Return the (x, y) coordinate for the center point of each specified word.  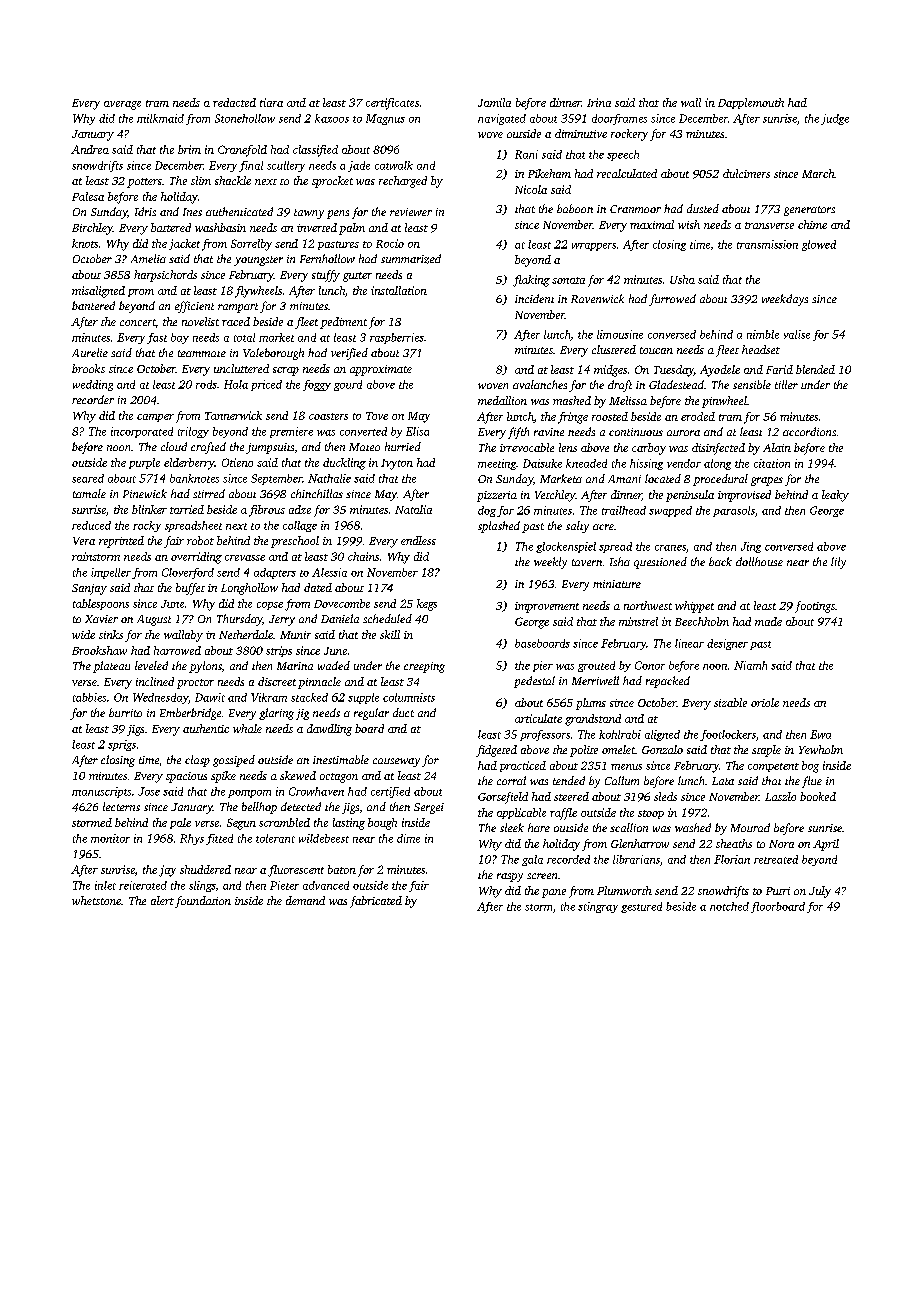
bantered (93, 305)
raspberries (397, 338)
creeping (424, 667)
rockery (629, 135)
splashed (499, 527)
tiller (786, 384)
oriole (765, 702)
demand (305, 900)
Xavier (101, 619)
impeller (111, 573)
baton (342, 869)
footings (815, 607)
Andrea (90, 149)
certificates (392, 104)
